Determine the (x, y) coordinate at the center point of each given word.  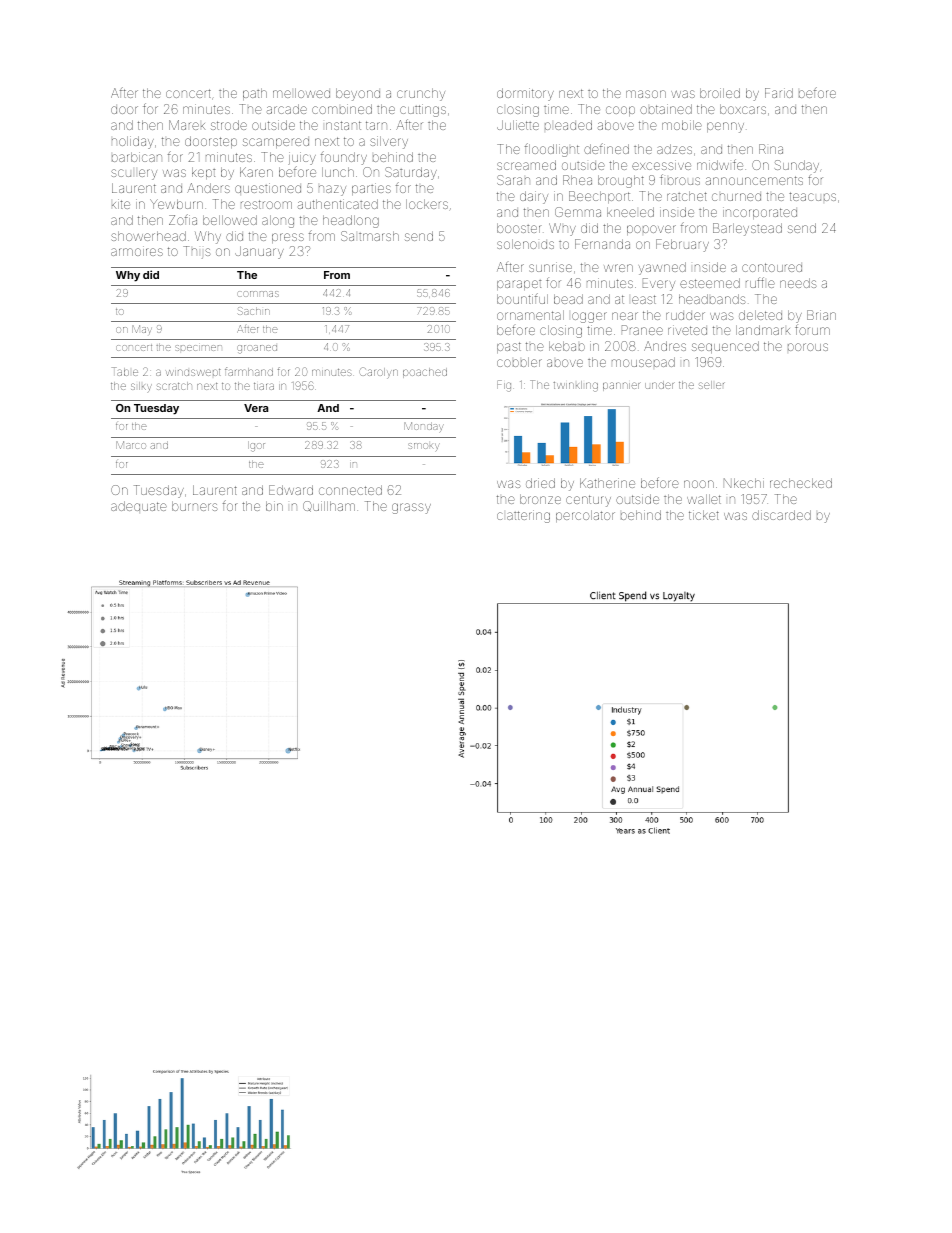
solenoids (525, 244)
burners (194, 506)
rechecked (801, 483)
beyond (358, 94)
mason (646, 94)
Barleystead (747, 229)
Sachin (254, 311)
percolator (585, 516)
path (255, 94)
